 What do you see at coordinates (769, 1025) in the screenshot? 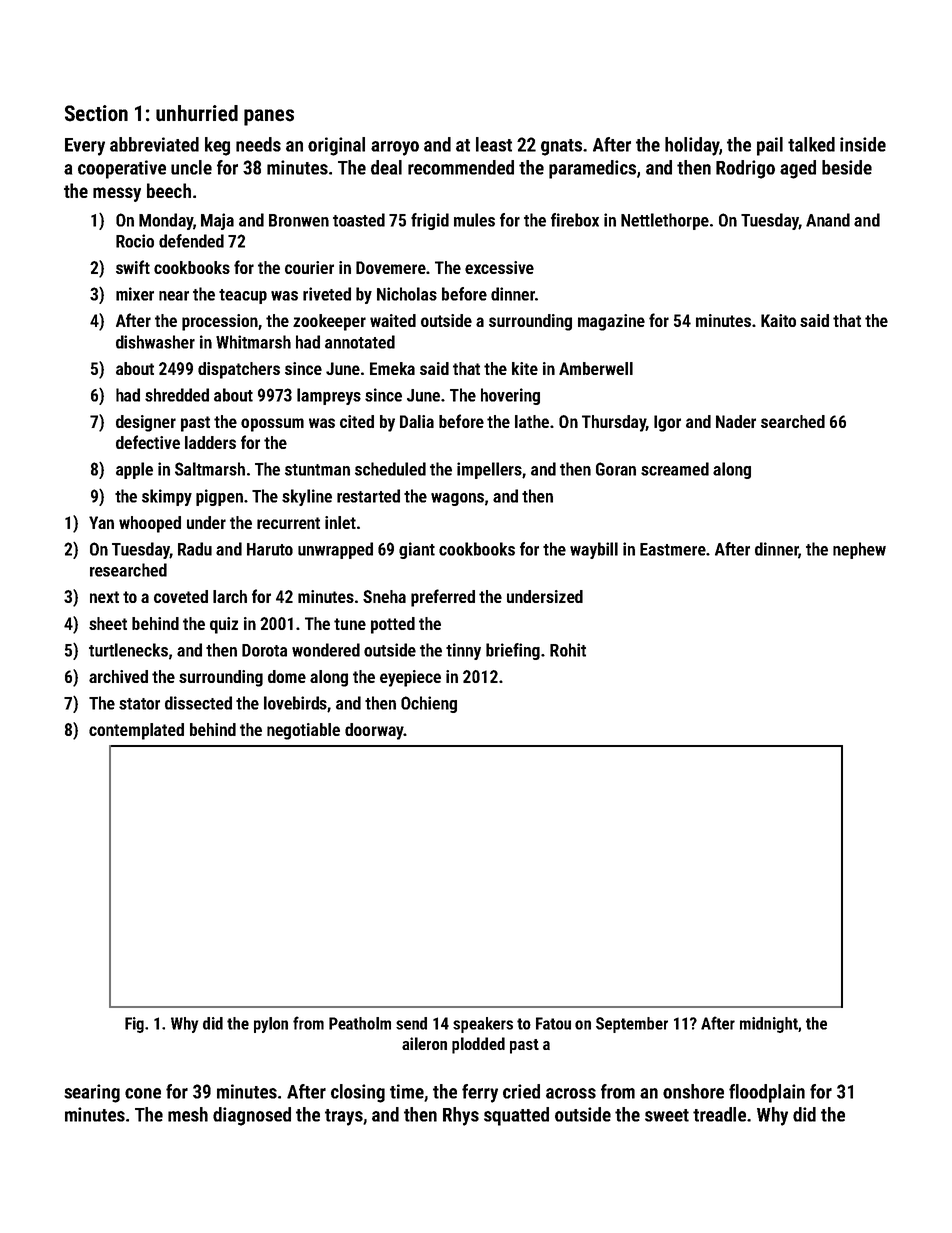
I see `midnight` at bounding box center [769, 1025].
